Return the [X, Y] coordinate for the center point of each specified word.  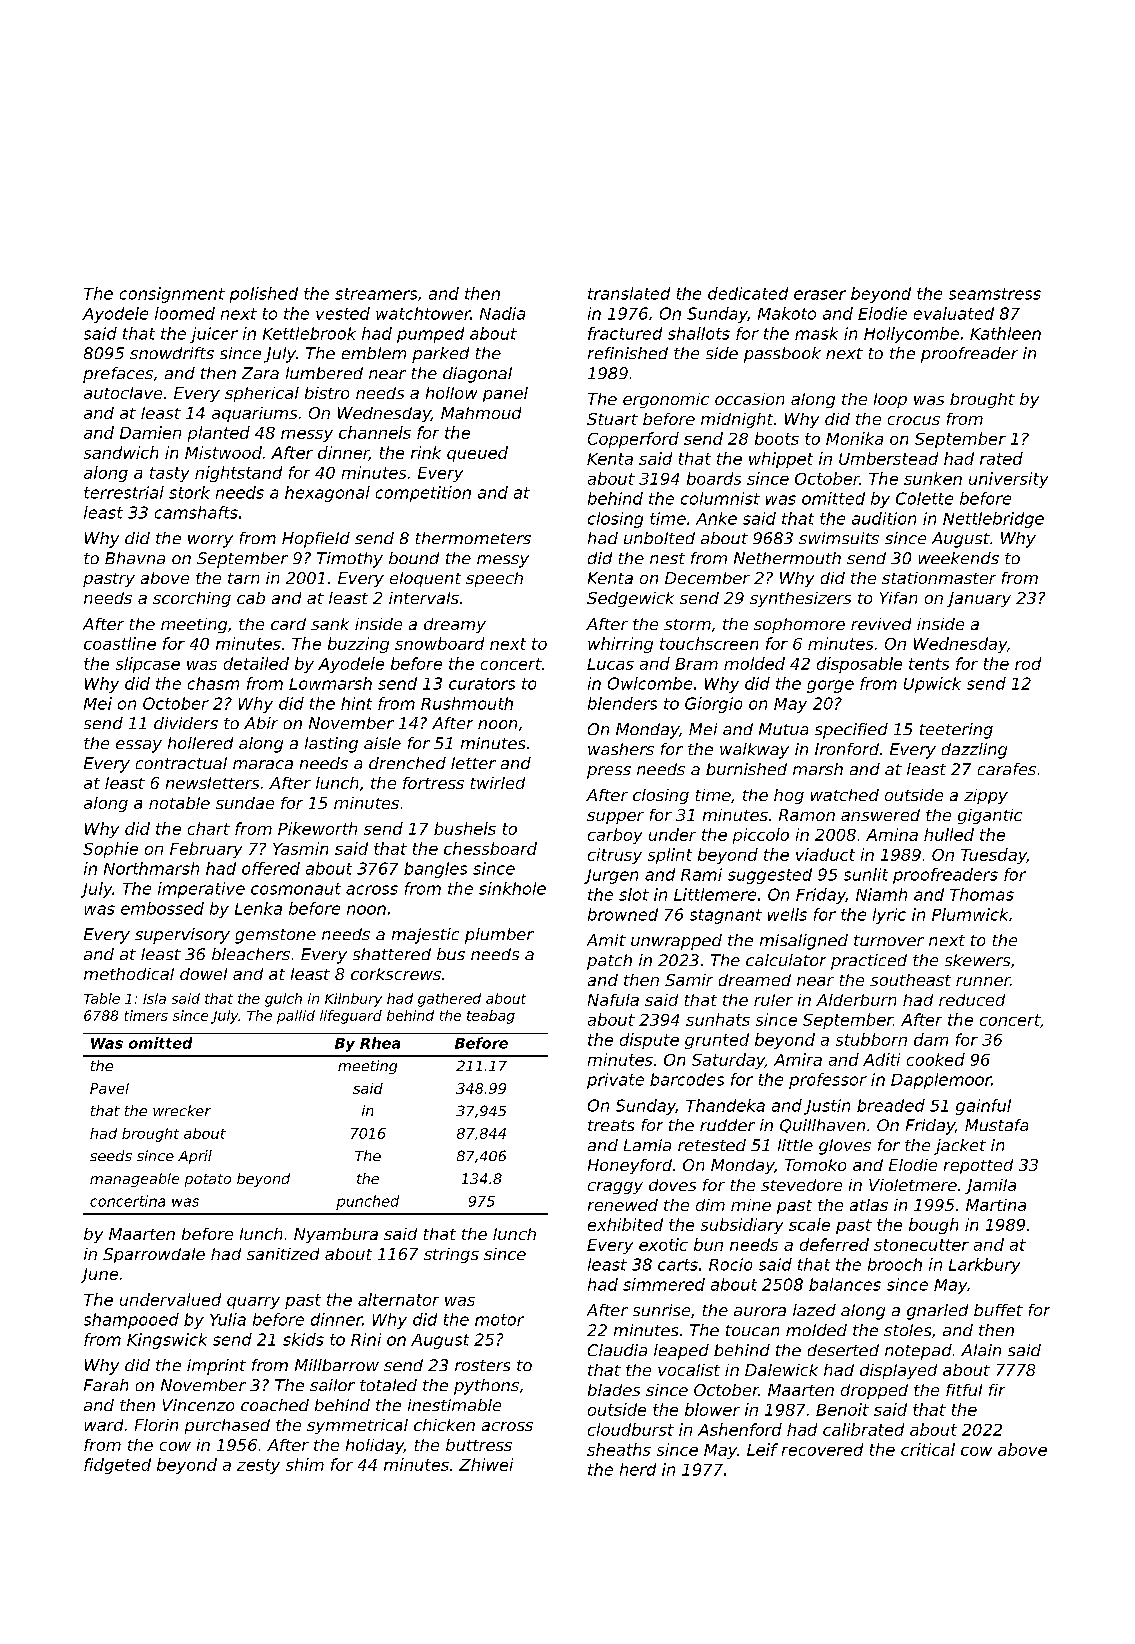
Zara [260, 373]
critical [928, 1449]
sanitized [283, 1254]
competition [423, 494]
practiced [869, 962]
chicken [444, 1425]
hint [356, 703]
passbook [782, 355]
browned [623, 914]
